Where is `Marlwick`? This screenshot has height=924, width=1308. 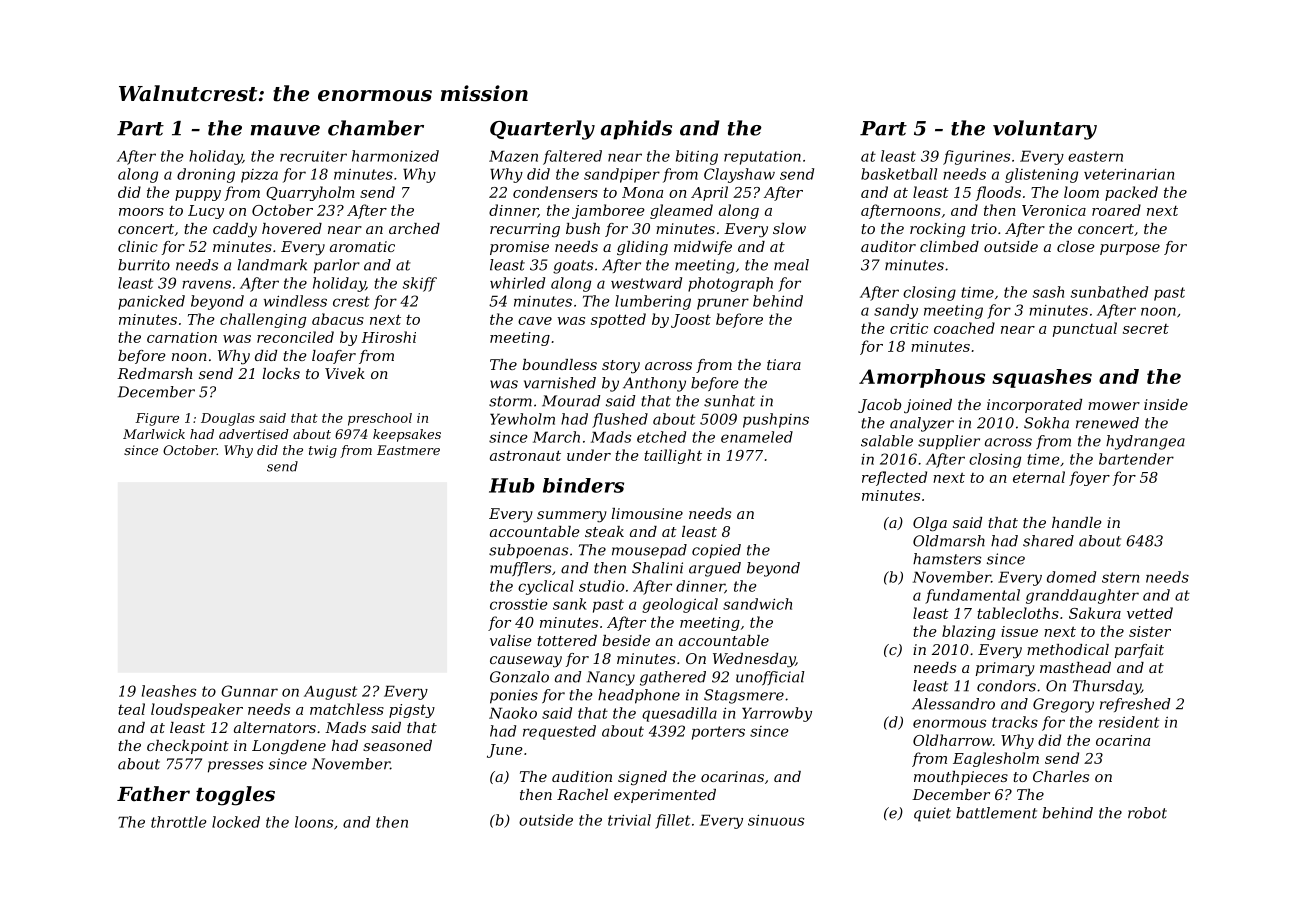 Marlwick is located at coordinates (154, 434).
